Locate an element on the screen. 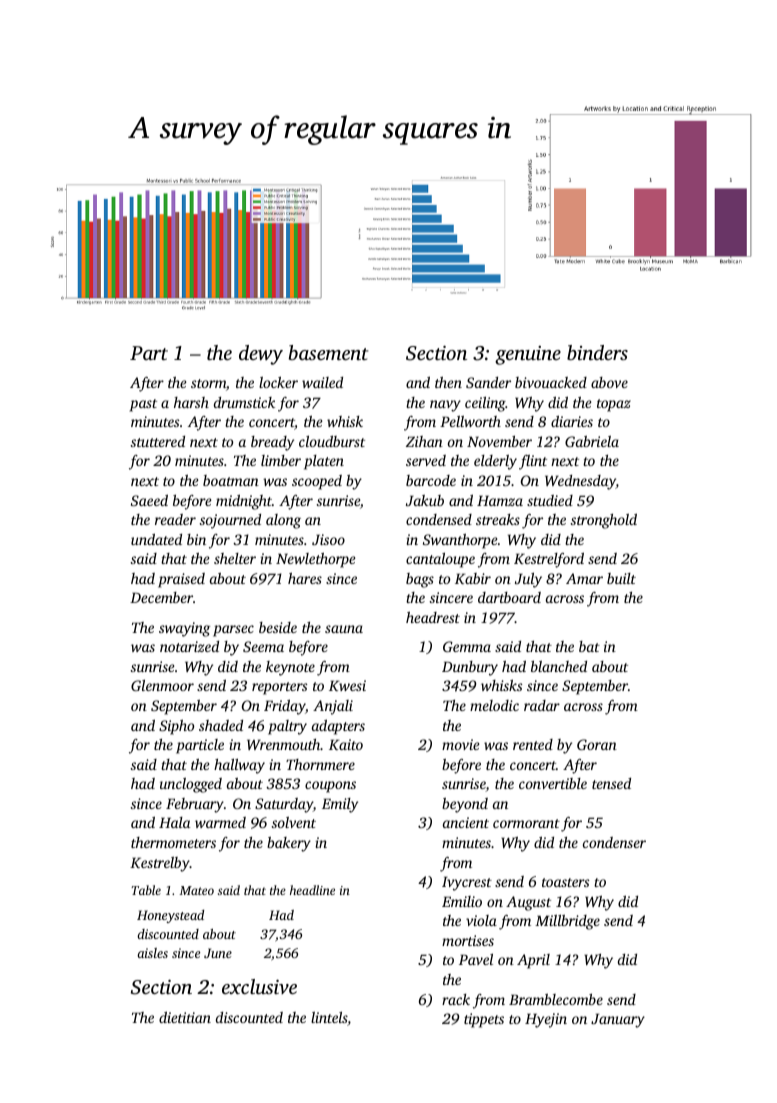  Bramblecombe is located at coordinates (556, 999).
